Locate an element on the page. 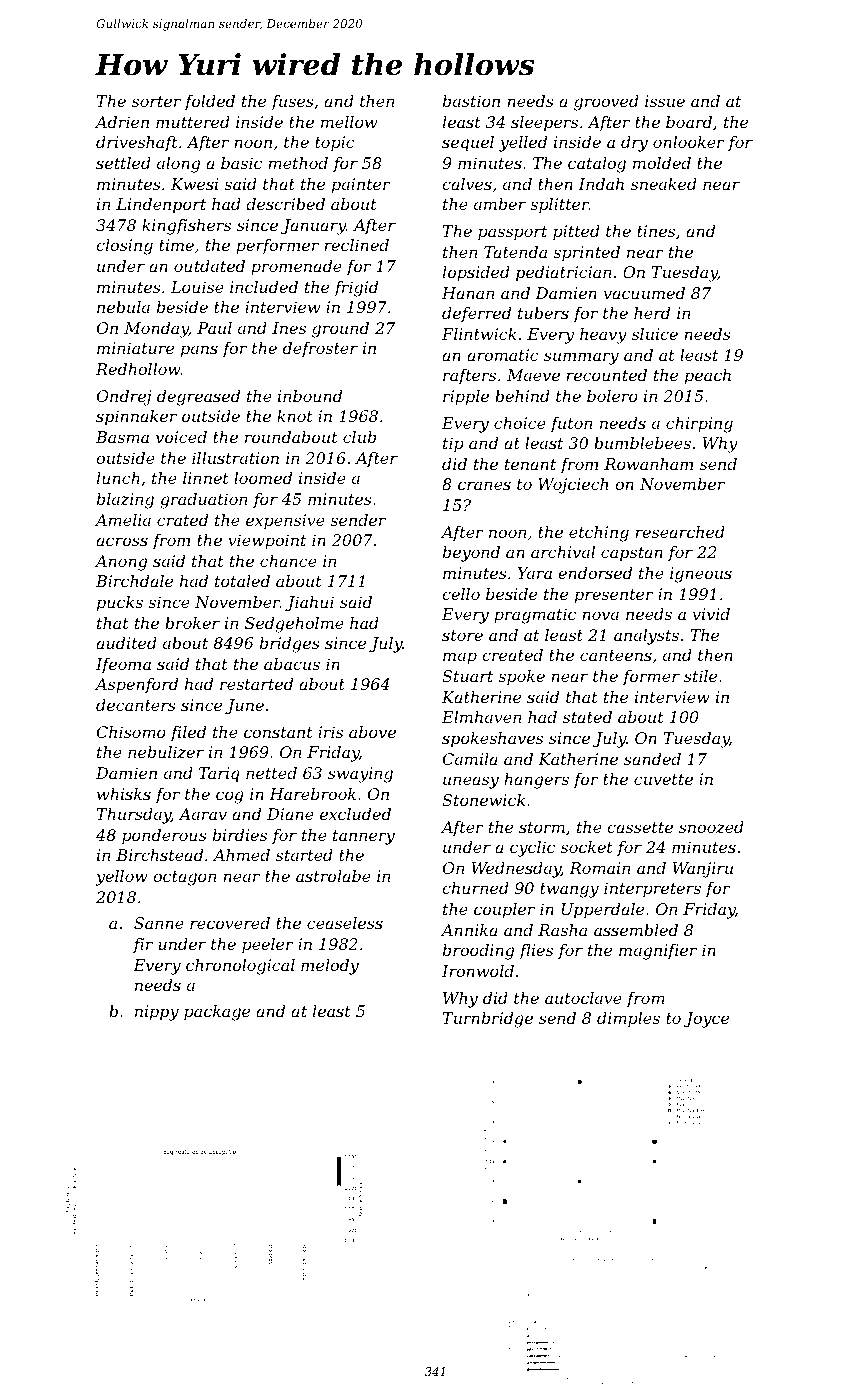  store is located at coordinates (462, 635).
